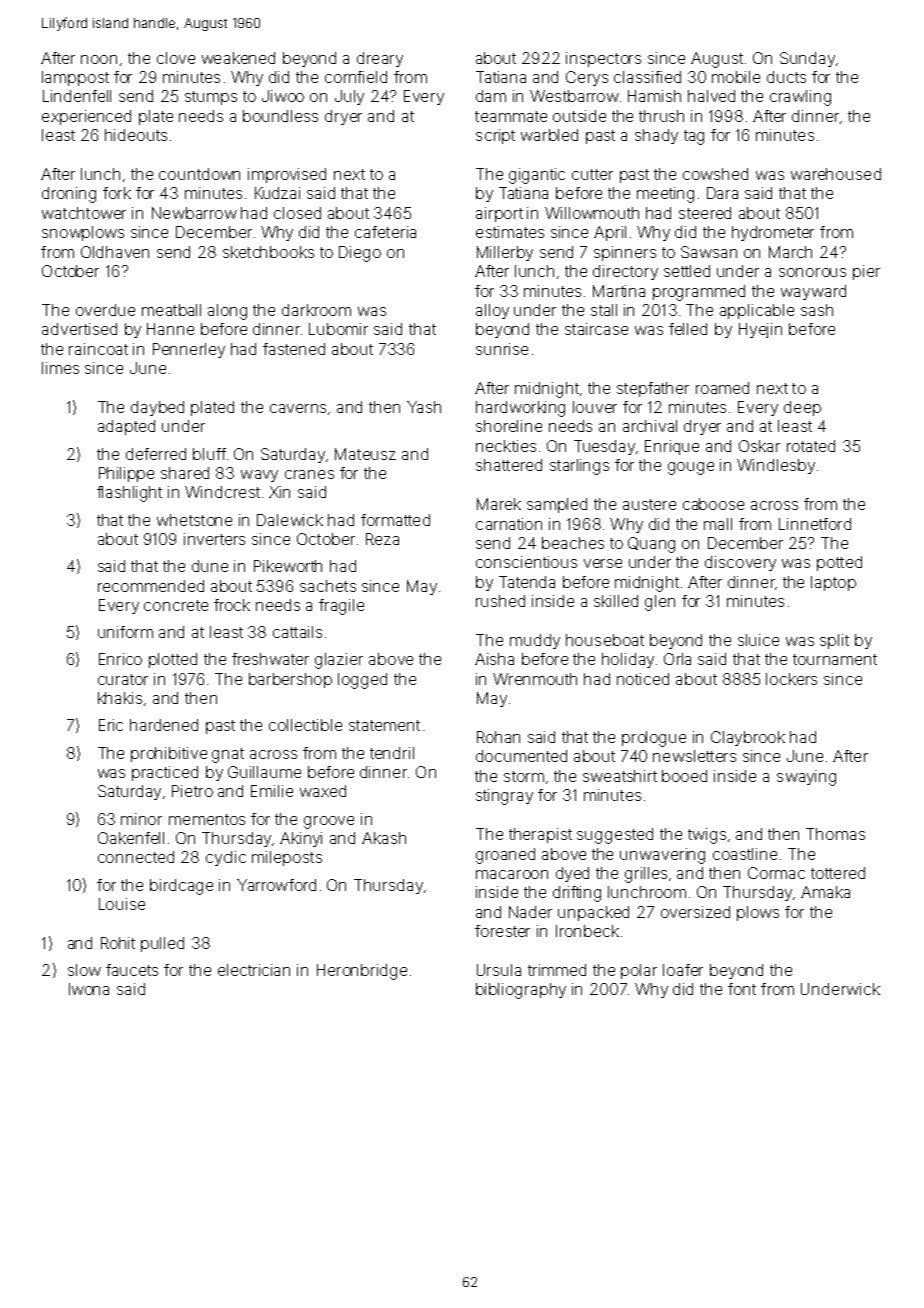 The image size is (924, 1308). I want to click on discovery, so click(740, 563).
